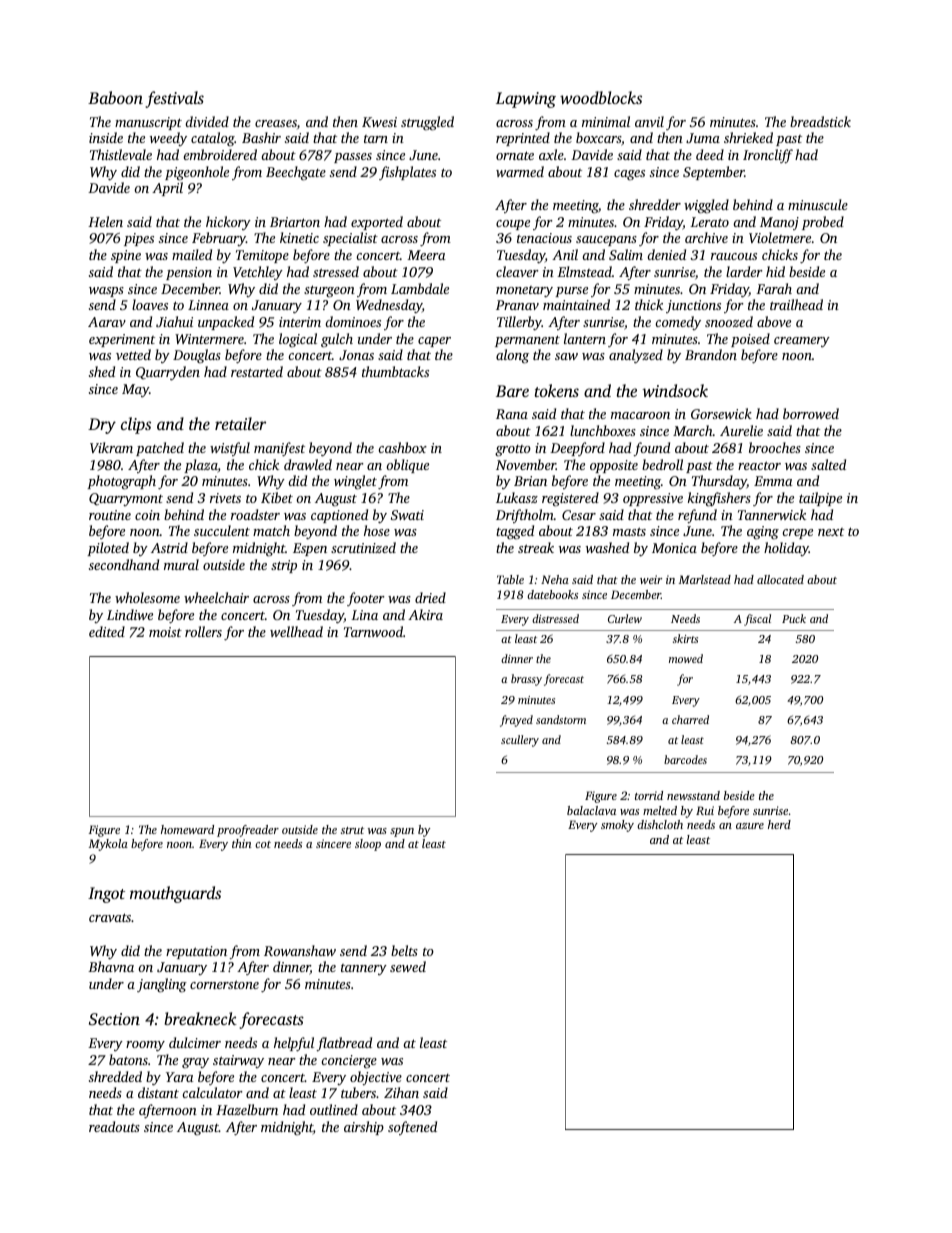 This screenshot has height=1233, width=952. Describe the element at coordinates (510, 579) in the screenshot. I see `Table` at that location.
